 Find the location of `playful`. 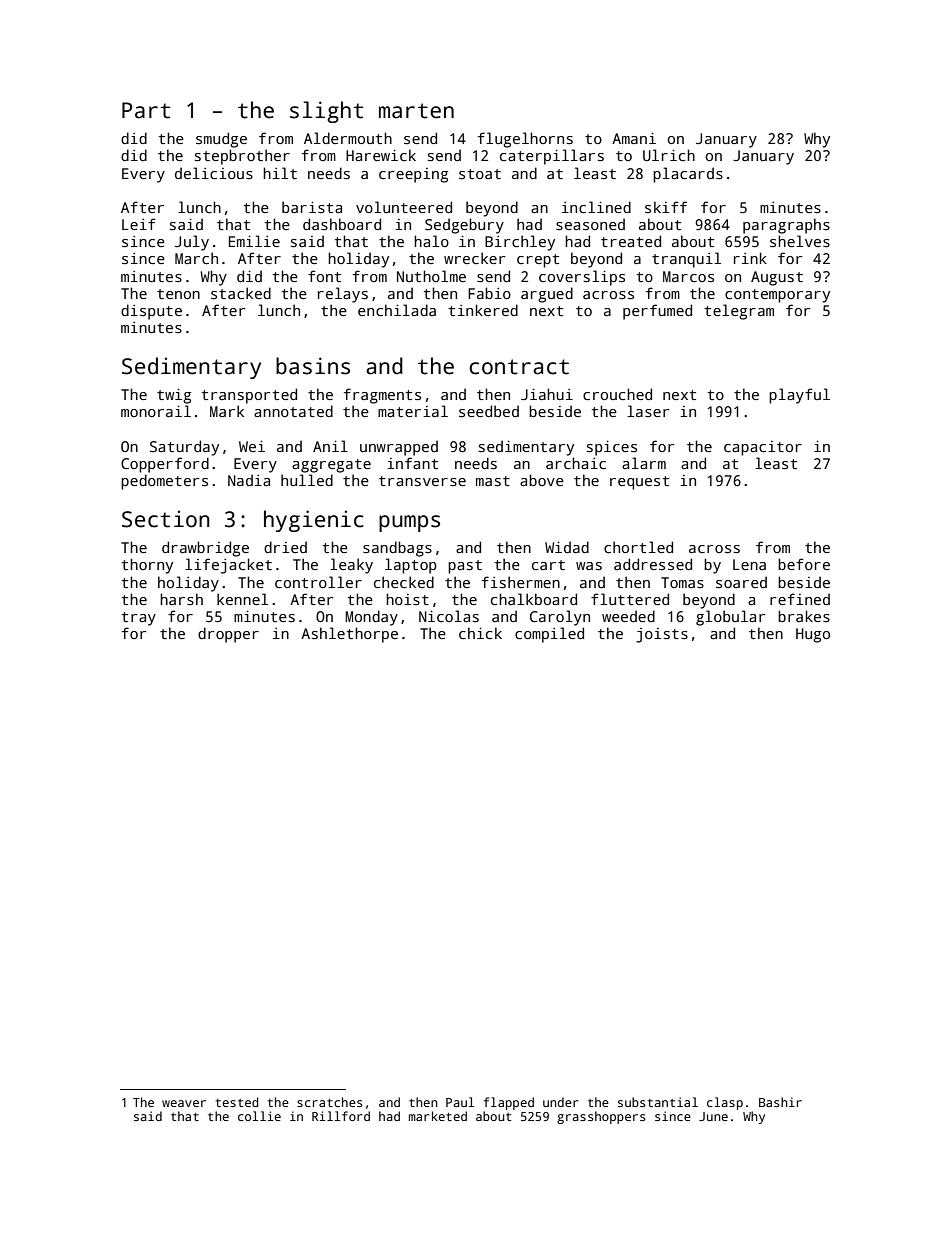

playful is located at coordinates (799, 396).
